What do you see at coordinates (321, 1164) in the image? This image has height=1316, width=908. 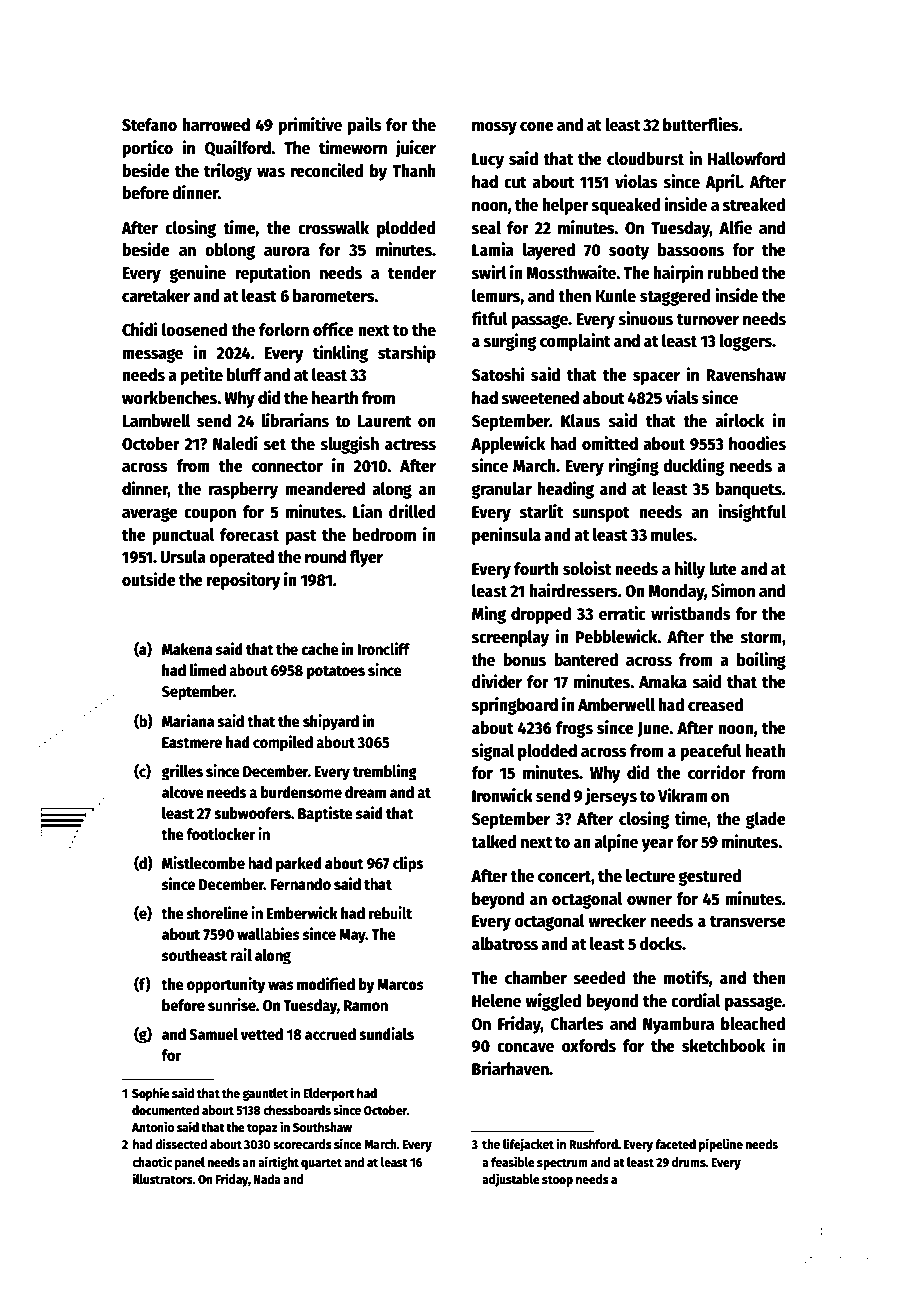 I see `quartet` at bounding box center [321, 1164].
